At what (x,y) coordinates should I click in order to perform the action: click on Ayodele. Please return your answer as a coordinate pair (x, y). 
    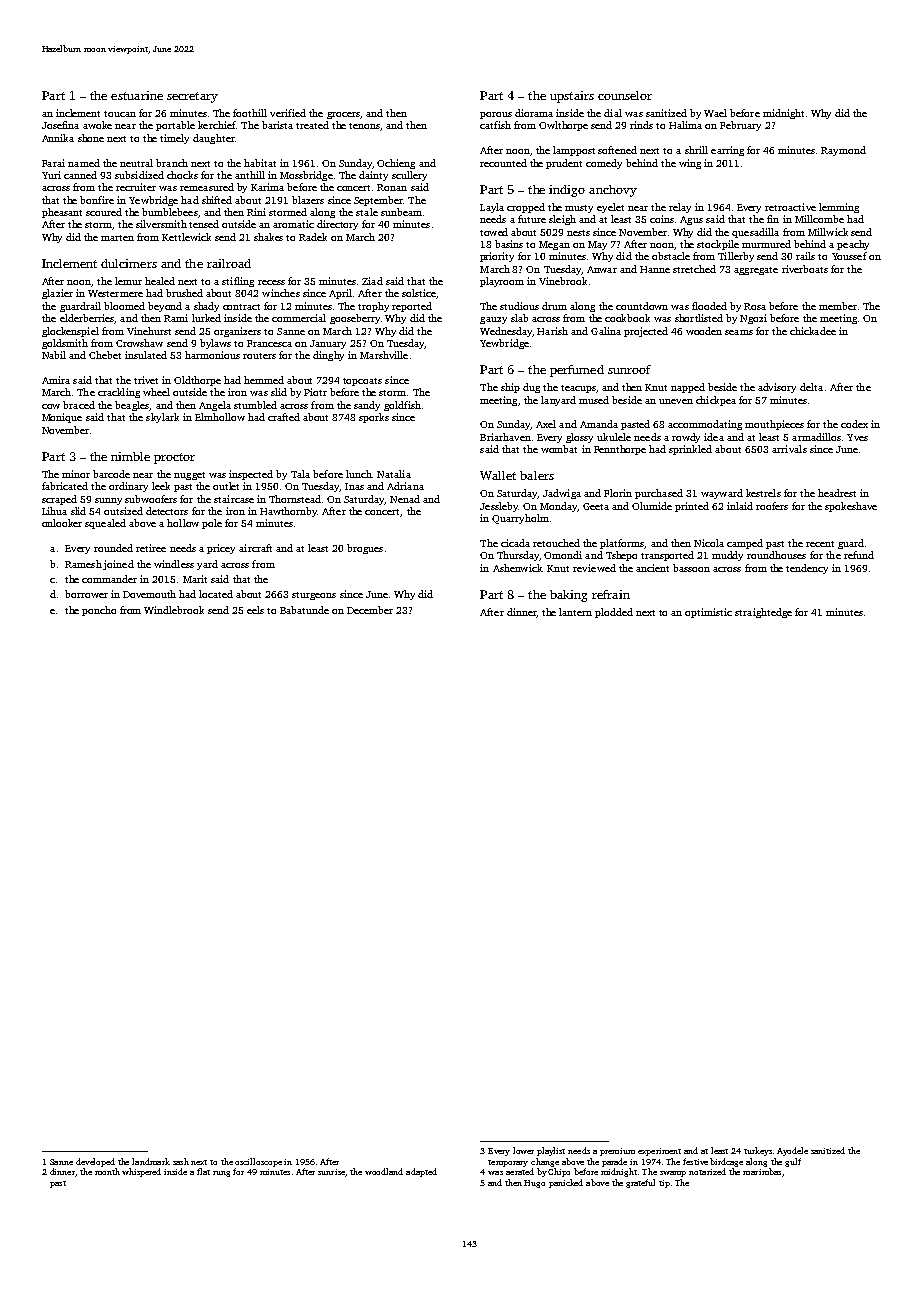
    Looking at the image, I should click on (792, 1151).
